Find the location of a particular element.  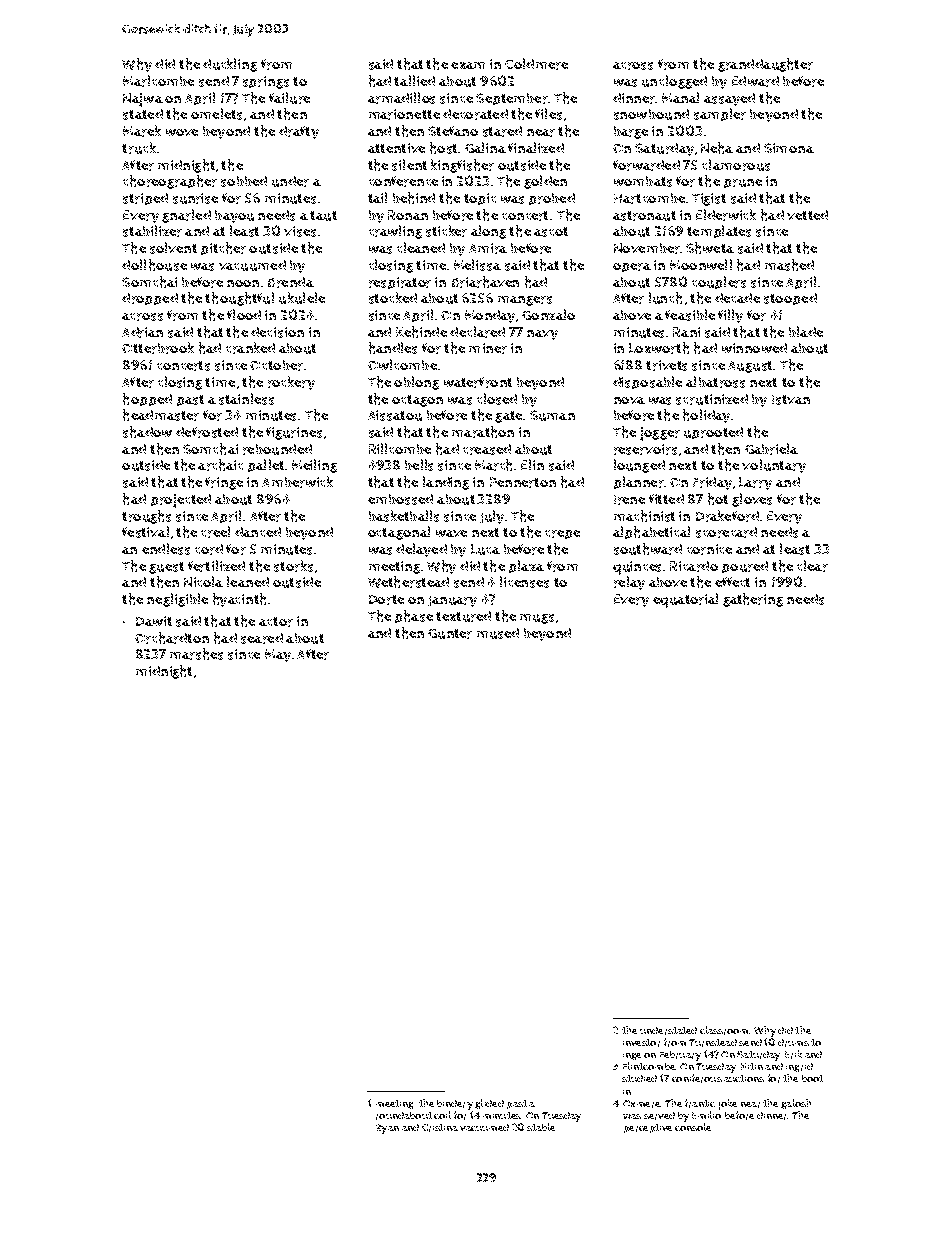

Ryan is located at coordinates (387, 1129).
